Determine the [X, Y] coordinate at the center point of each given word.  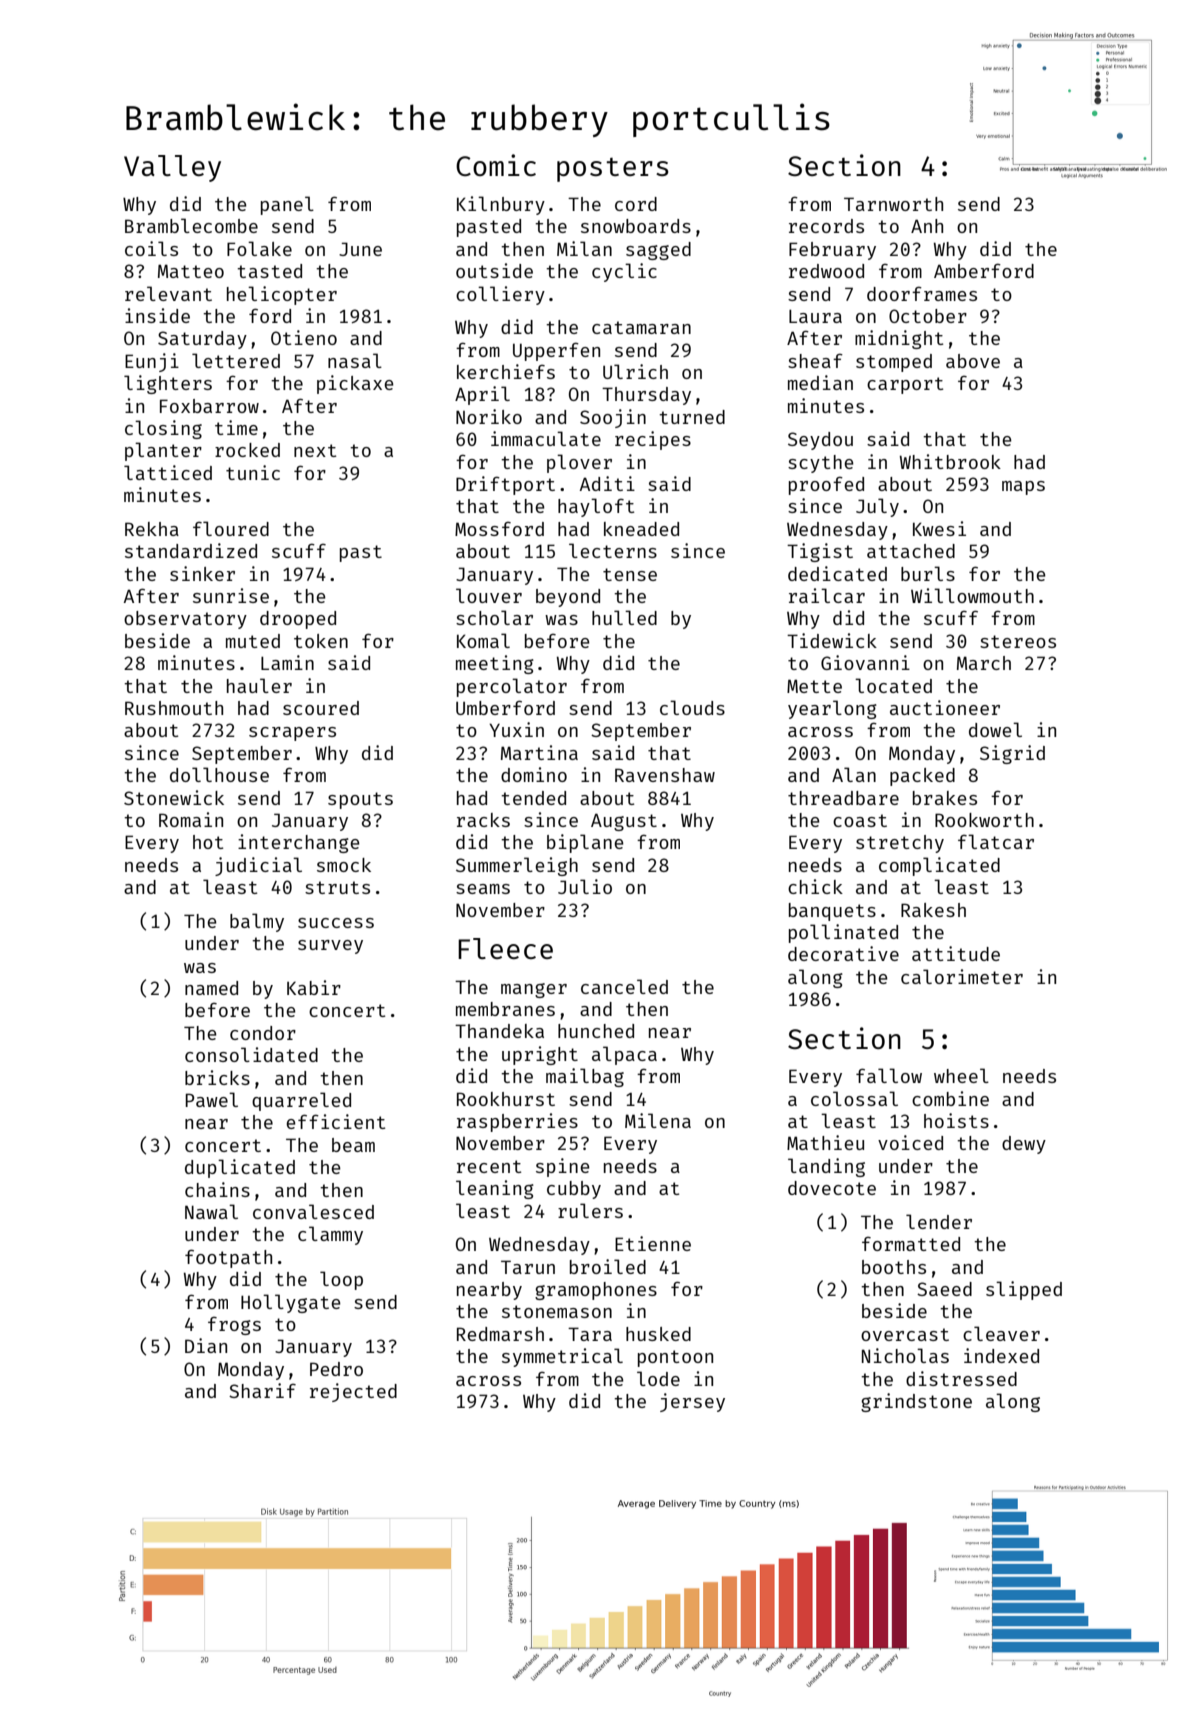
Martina [539, 752]
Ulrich [635, 371]
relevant [168, 293]
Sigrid [1012, 754]
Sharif [262, 1390]
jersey [692, 1402]
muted [253, 641]
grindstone [916, 1402]
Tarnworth [893, 204]
